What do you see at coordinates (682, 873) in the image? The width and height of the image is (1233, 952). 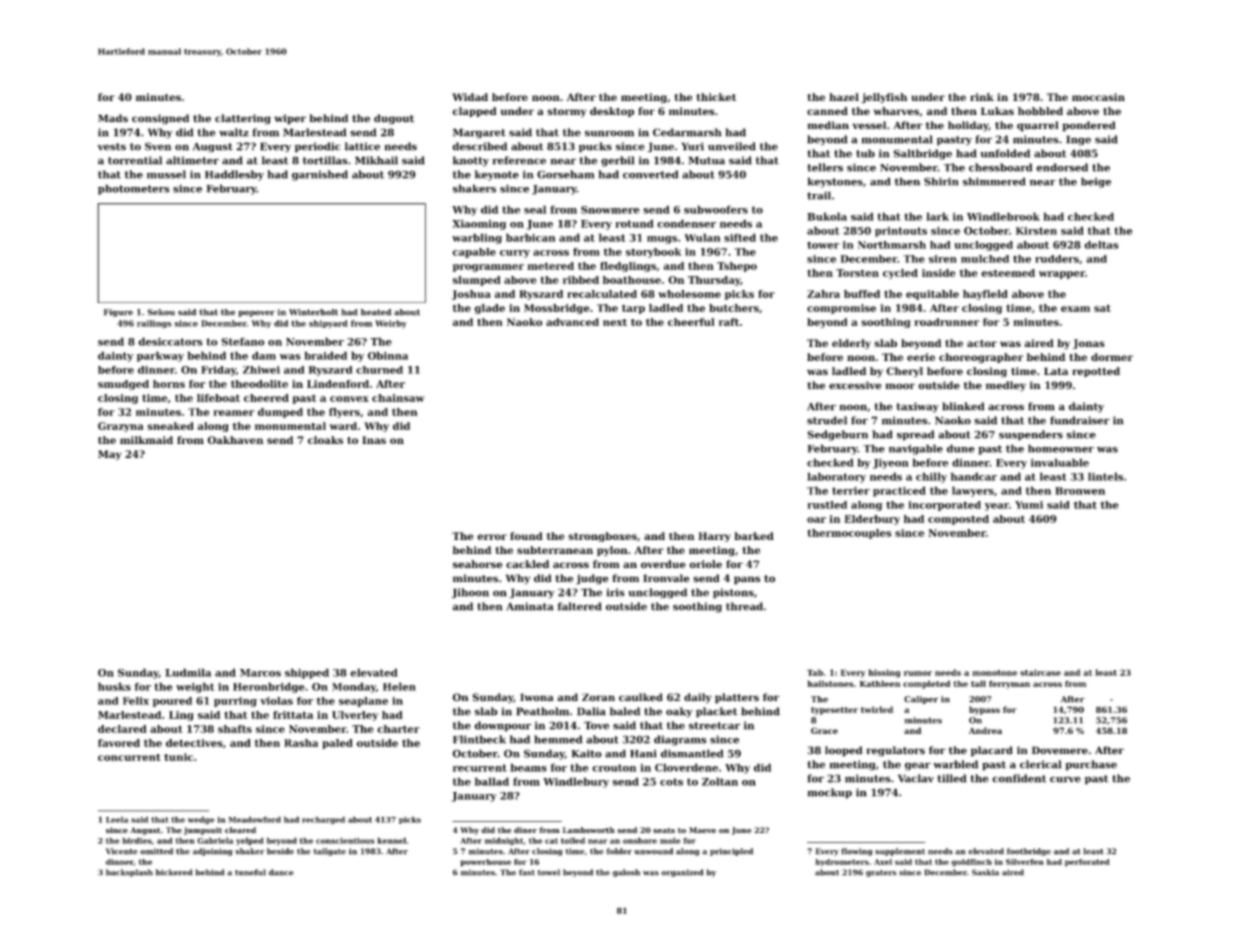 I see `organized` at bounding box center [682, 873].
